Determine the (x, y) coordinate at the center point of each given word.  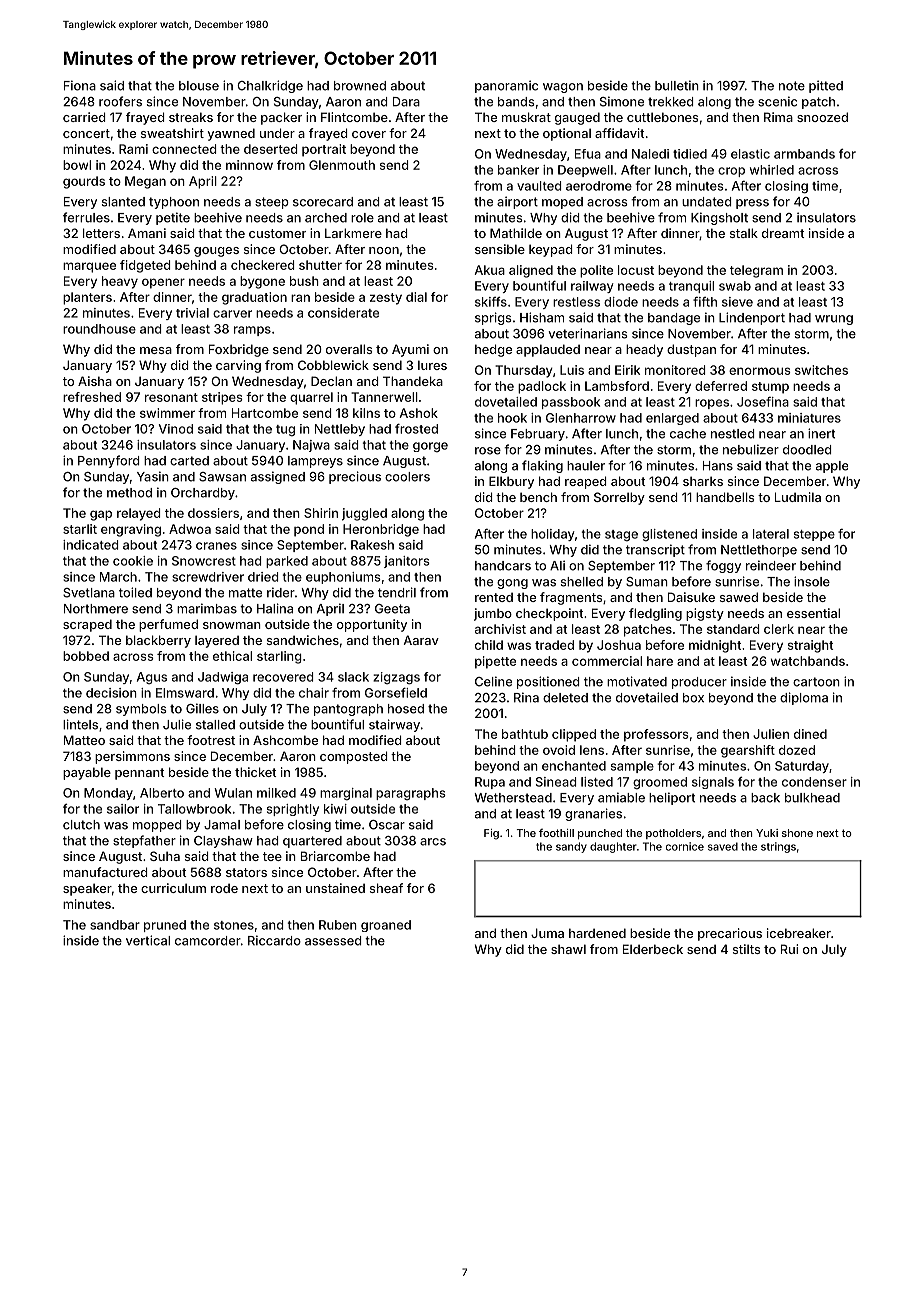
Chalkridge (270, 86)
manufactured (105, 872)
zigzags (396, 678)
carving (238, 366)
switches (821, 370)
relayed (139, 514)
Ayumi (410, 350)
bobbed (86, 656)
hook (512, 418)
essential (813, 613)
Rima (778, 117)
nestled (733, 434)
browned (360, 86)
